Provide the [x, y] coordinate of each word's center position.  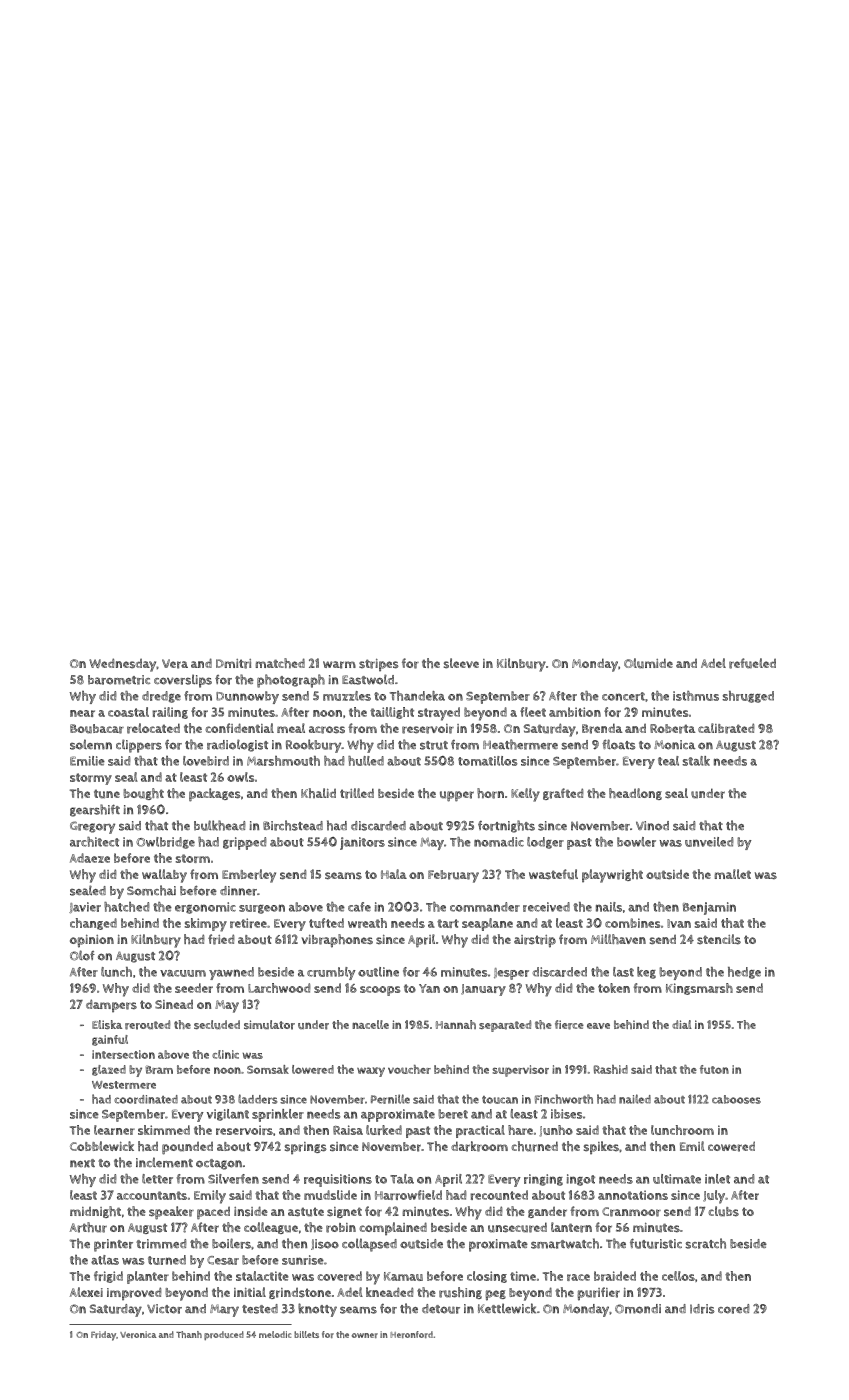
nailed [635, 1099]
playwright [612, 876]
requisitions [338, 1180]
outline [378, 972]
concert [623, 696]
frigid [108, 1277]
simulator [269, 1025]
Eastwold [368, 679]
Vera [175, 664]
